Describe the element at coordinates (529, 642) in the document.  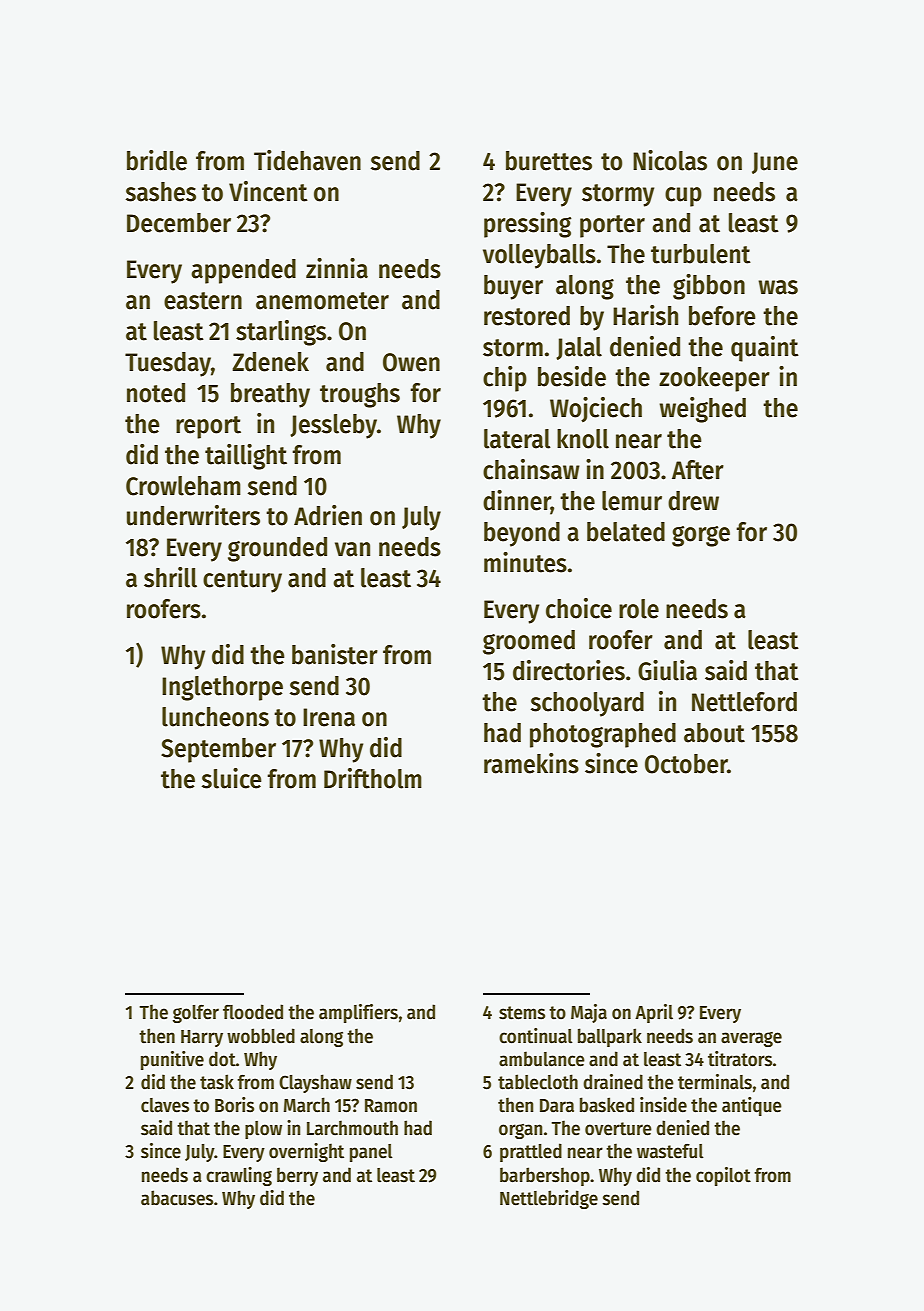
I see `groomed` at that location.
